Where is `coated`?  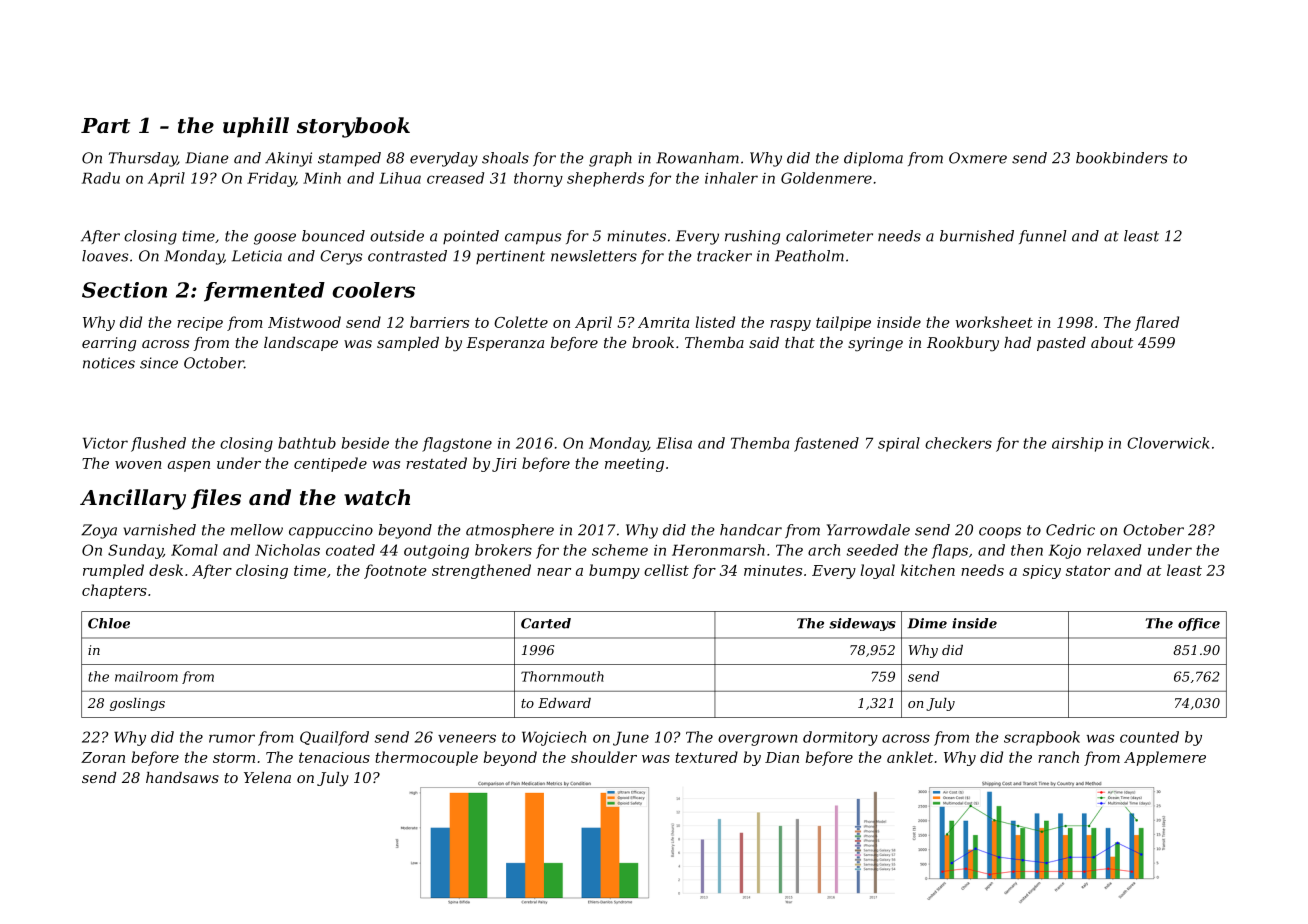
coated is located at coordinates (350, 550).
